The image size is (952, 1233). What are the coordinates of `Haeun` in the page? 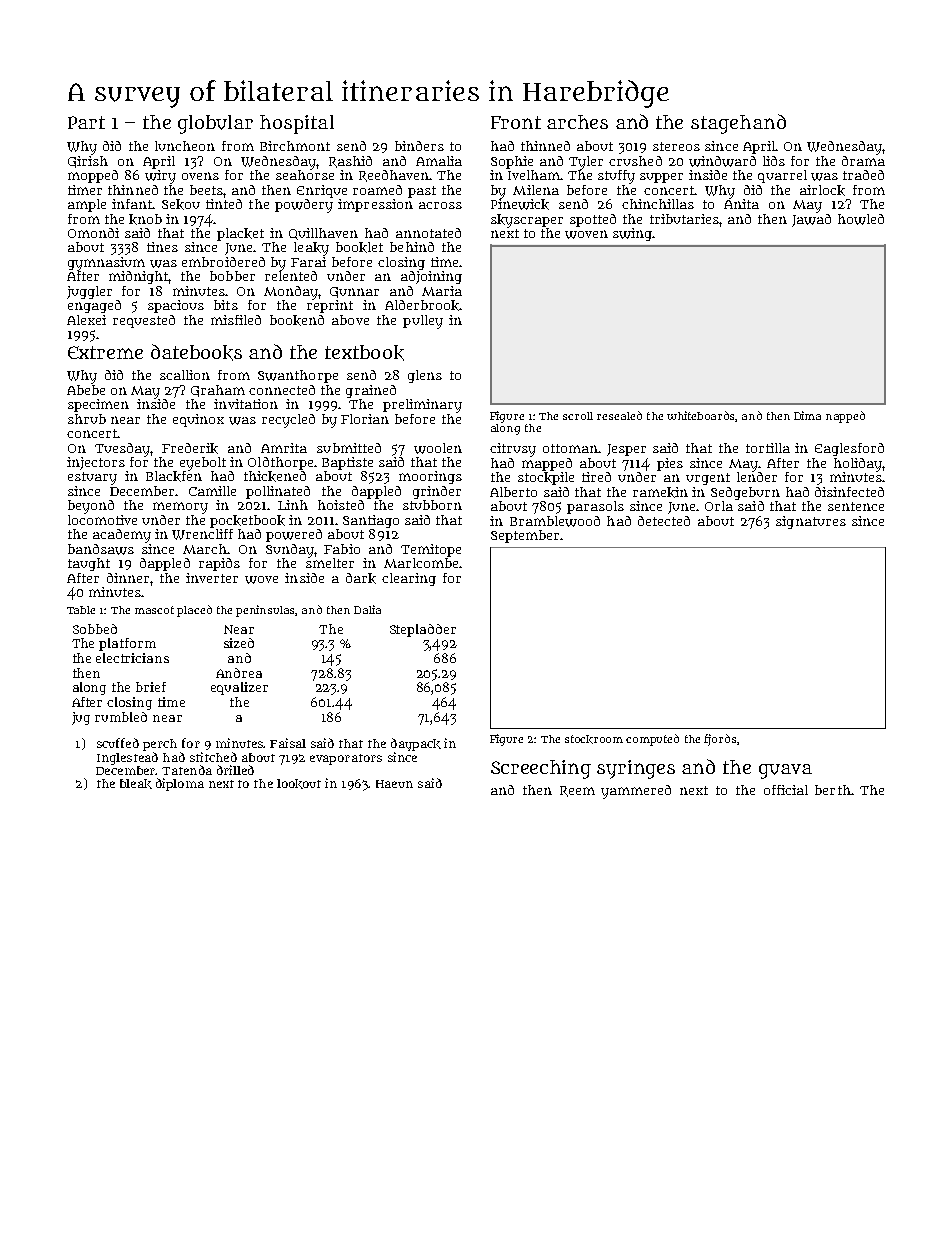 It's located at (394, 784).
